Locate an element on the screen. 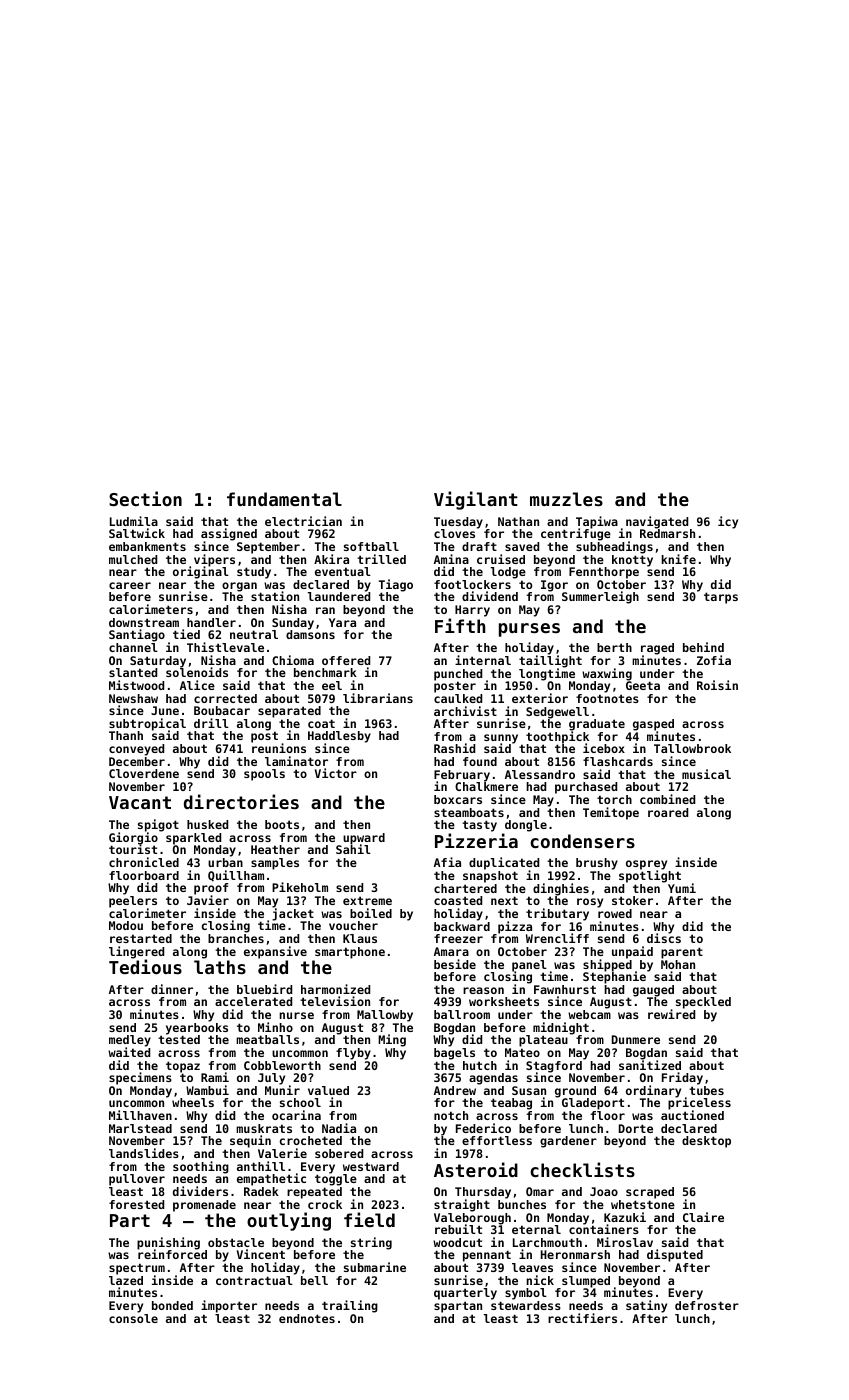 This screenshot has height=1400, width=849. topaz is located at coordinates (183, 1067).
